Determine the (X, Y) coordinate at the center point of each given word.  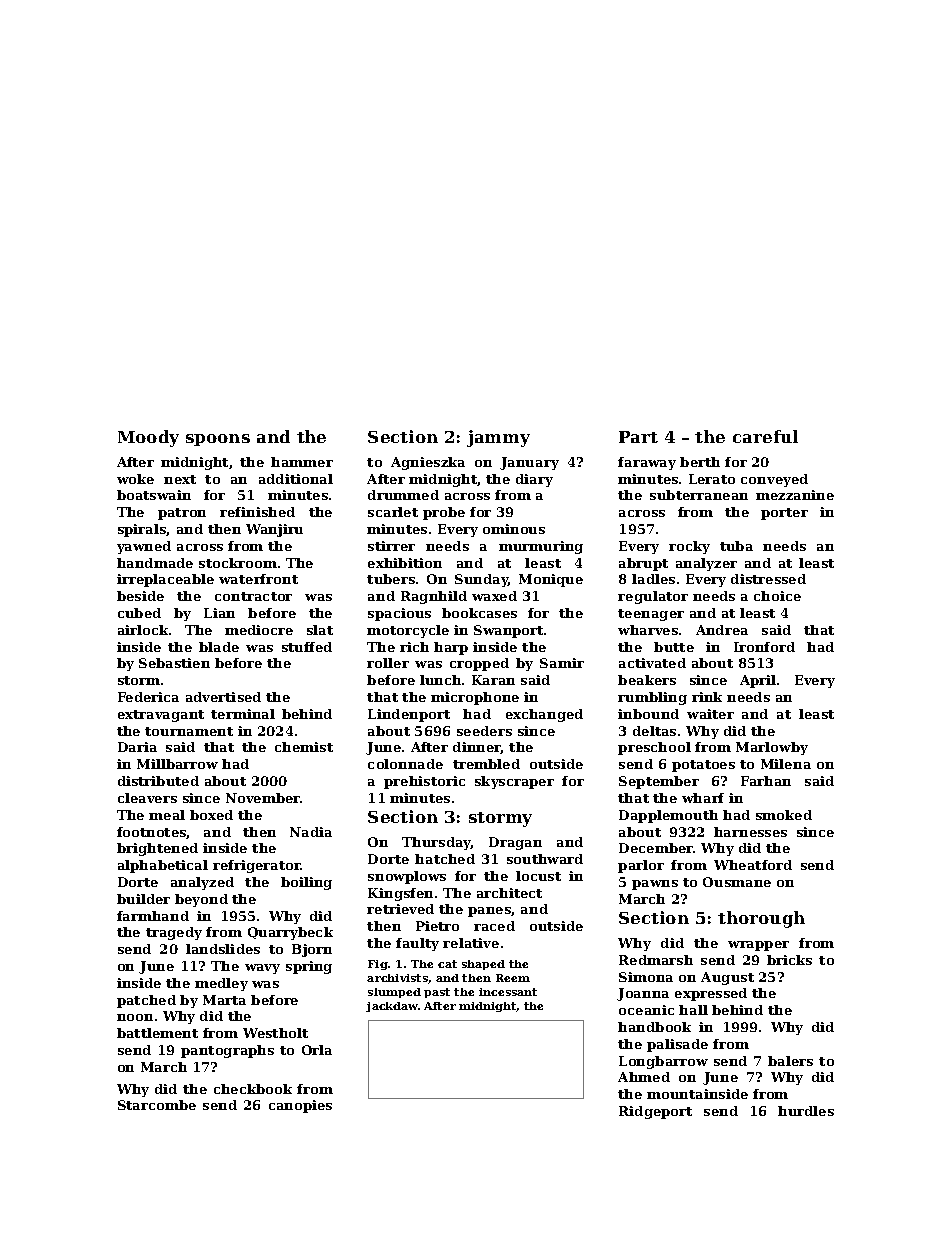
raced (494, 926)
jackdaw (392, 1007)
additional (296, 479)
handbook (654, 1027)
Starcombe (157, 1105)
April (758, 681)
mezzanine (795, 495)
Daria (137, 747)
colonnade (405, 764)
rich (414, 647)
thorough (761, 919)
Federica (148, 697)
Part (638, 437)
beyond (201, 900)
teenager (651, 615)
